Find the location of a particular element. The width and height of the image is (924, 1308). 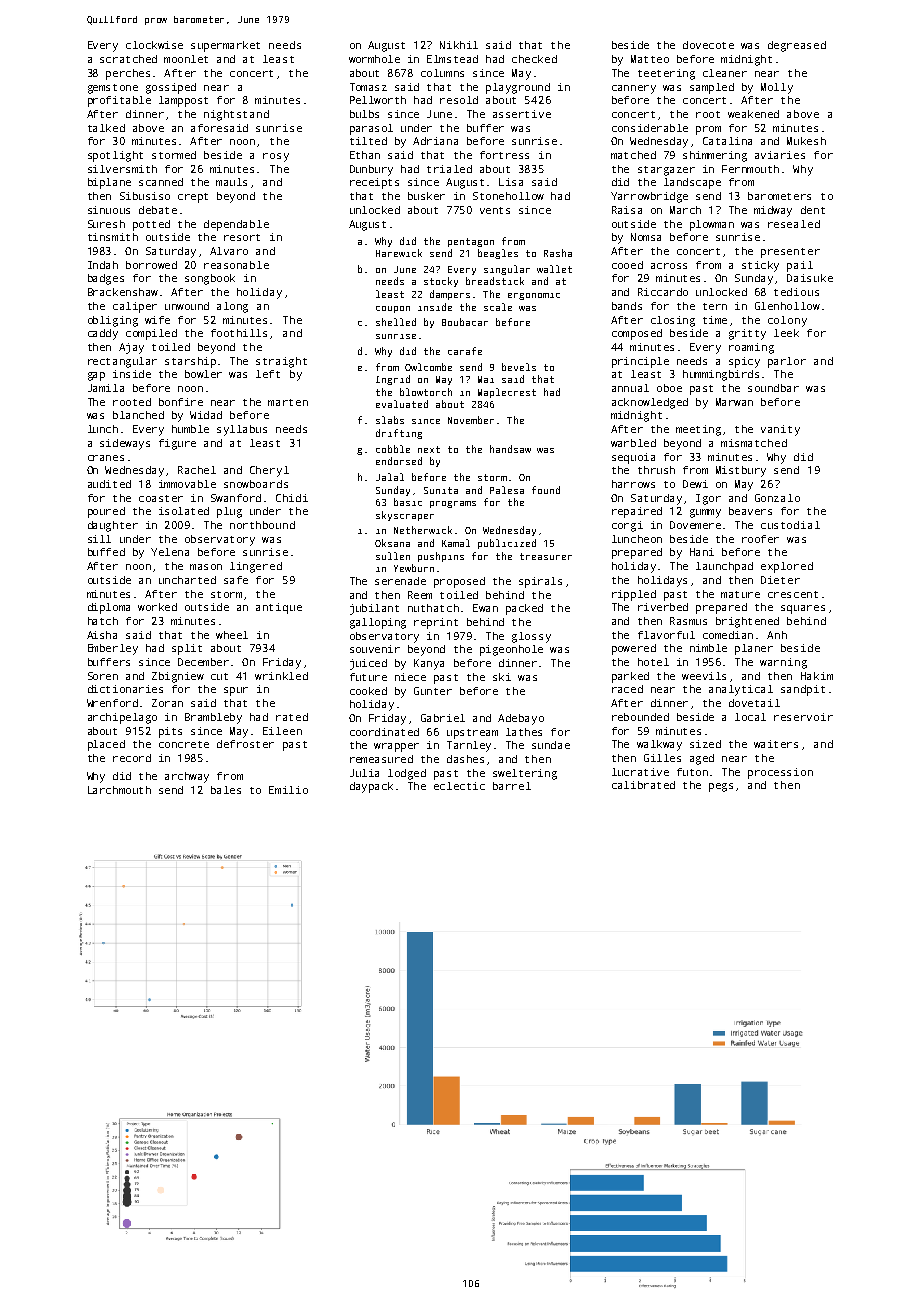

coupon is located at coordinates (393, 309).
